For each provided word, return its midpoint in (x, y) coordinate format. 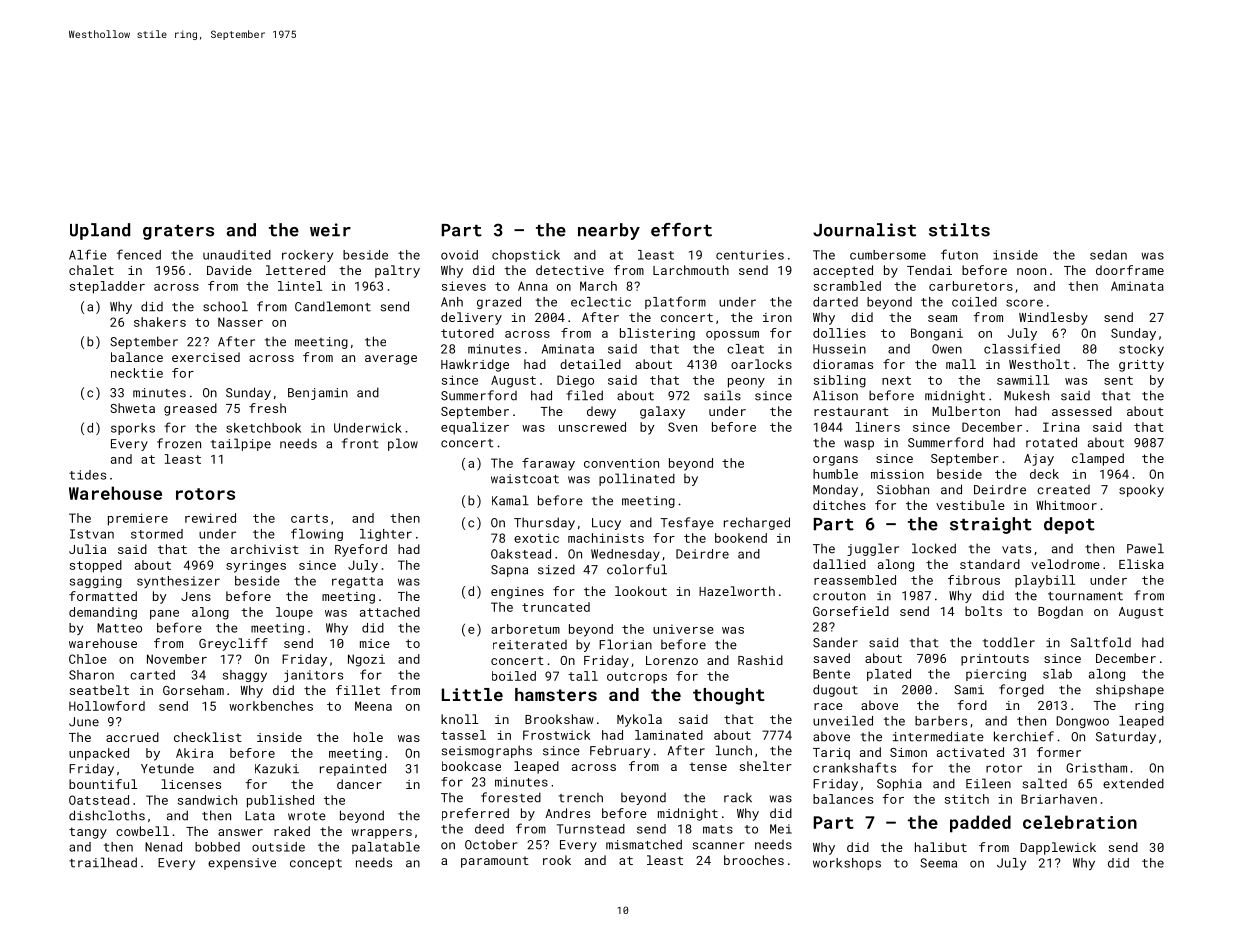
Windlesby (1053, 318)
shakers (160, 322)
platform (675, 302)
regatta (357, 582)
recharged (757, 523)
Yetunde (167, 769)
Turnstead (591, 829)
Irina (1061, 427)
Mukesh (1026, 395)
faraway (548, 464)
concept (316, 864)
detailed (590, 364)
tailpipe (241, 444)
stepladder (107, 287)
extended (1133, 783)
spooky (1141, 490)
